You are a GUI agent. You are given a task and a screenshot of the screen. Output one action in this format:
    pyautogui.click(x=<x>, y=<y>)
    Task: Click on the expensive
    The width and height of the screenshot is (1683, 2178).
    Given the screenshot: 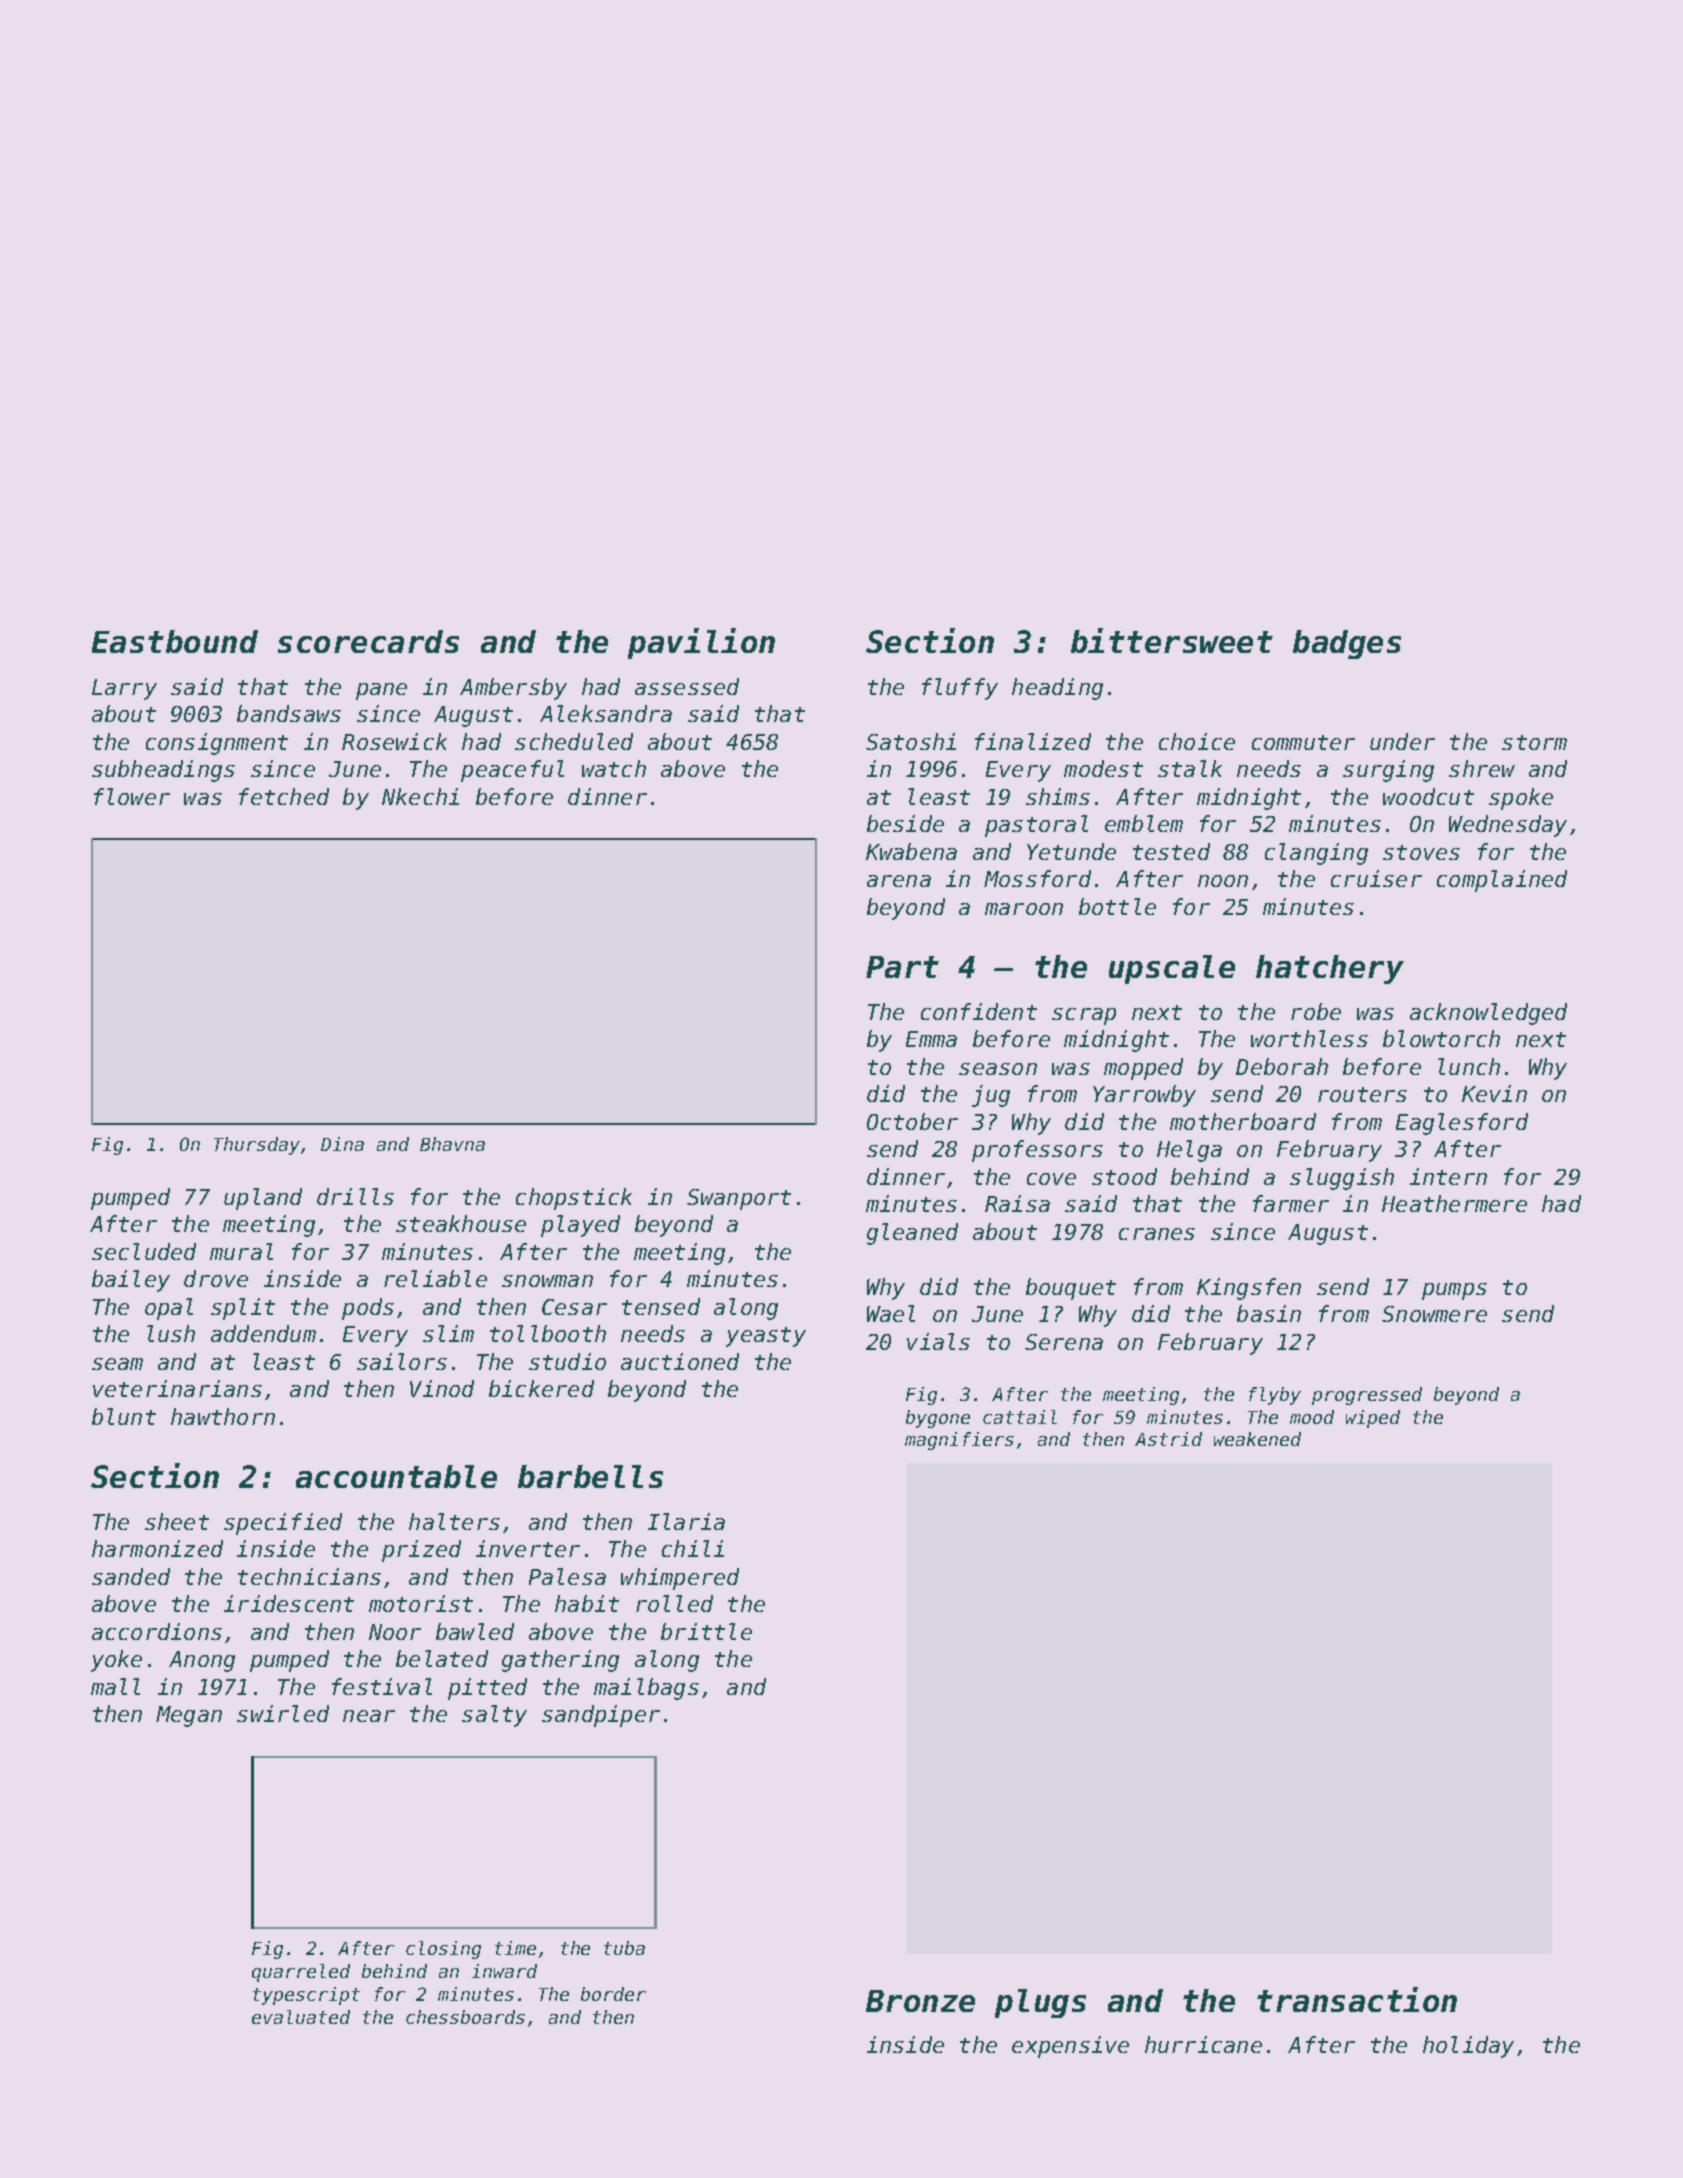 What is the action you would take?
    pyautogui.click(x=1070, y=2047)
